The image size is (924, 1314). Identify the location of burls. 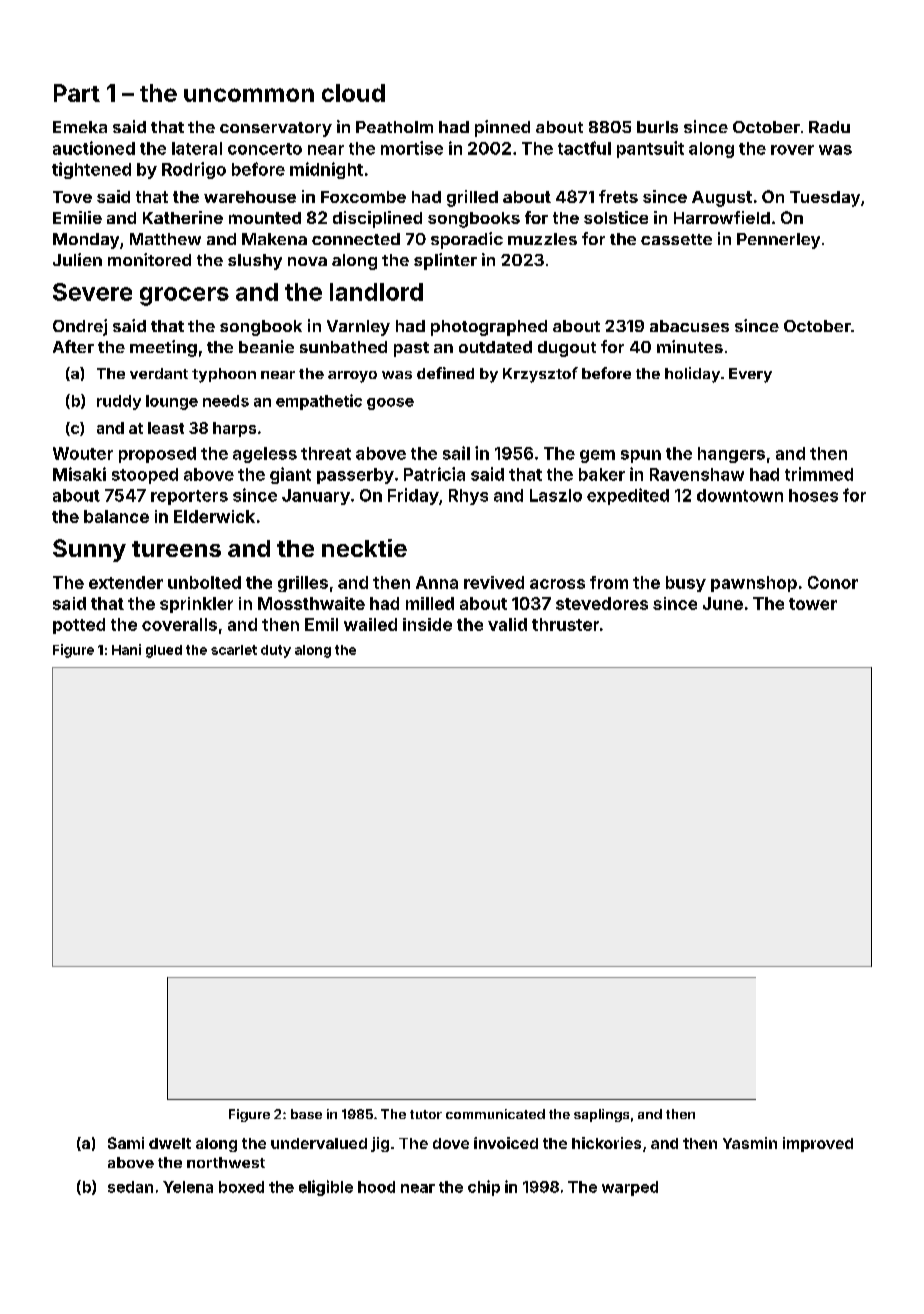
(657, 127).
